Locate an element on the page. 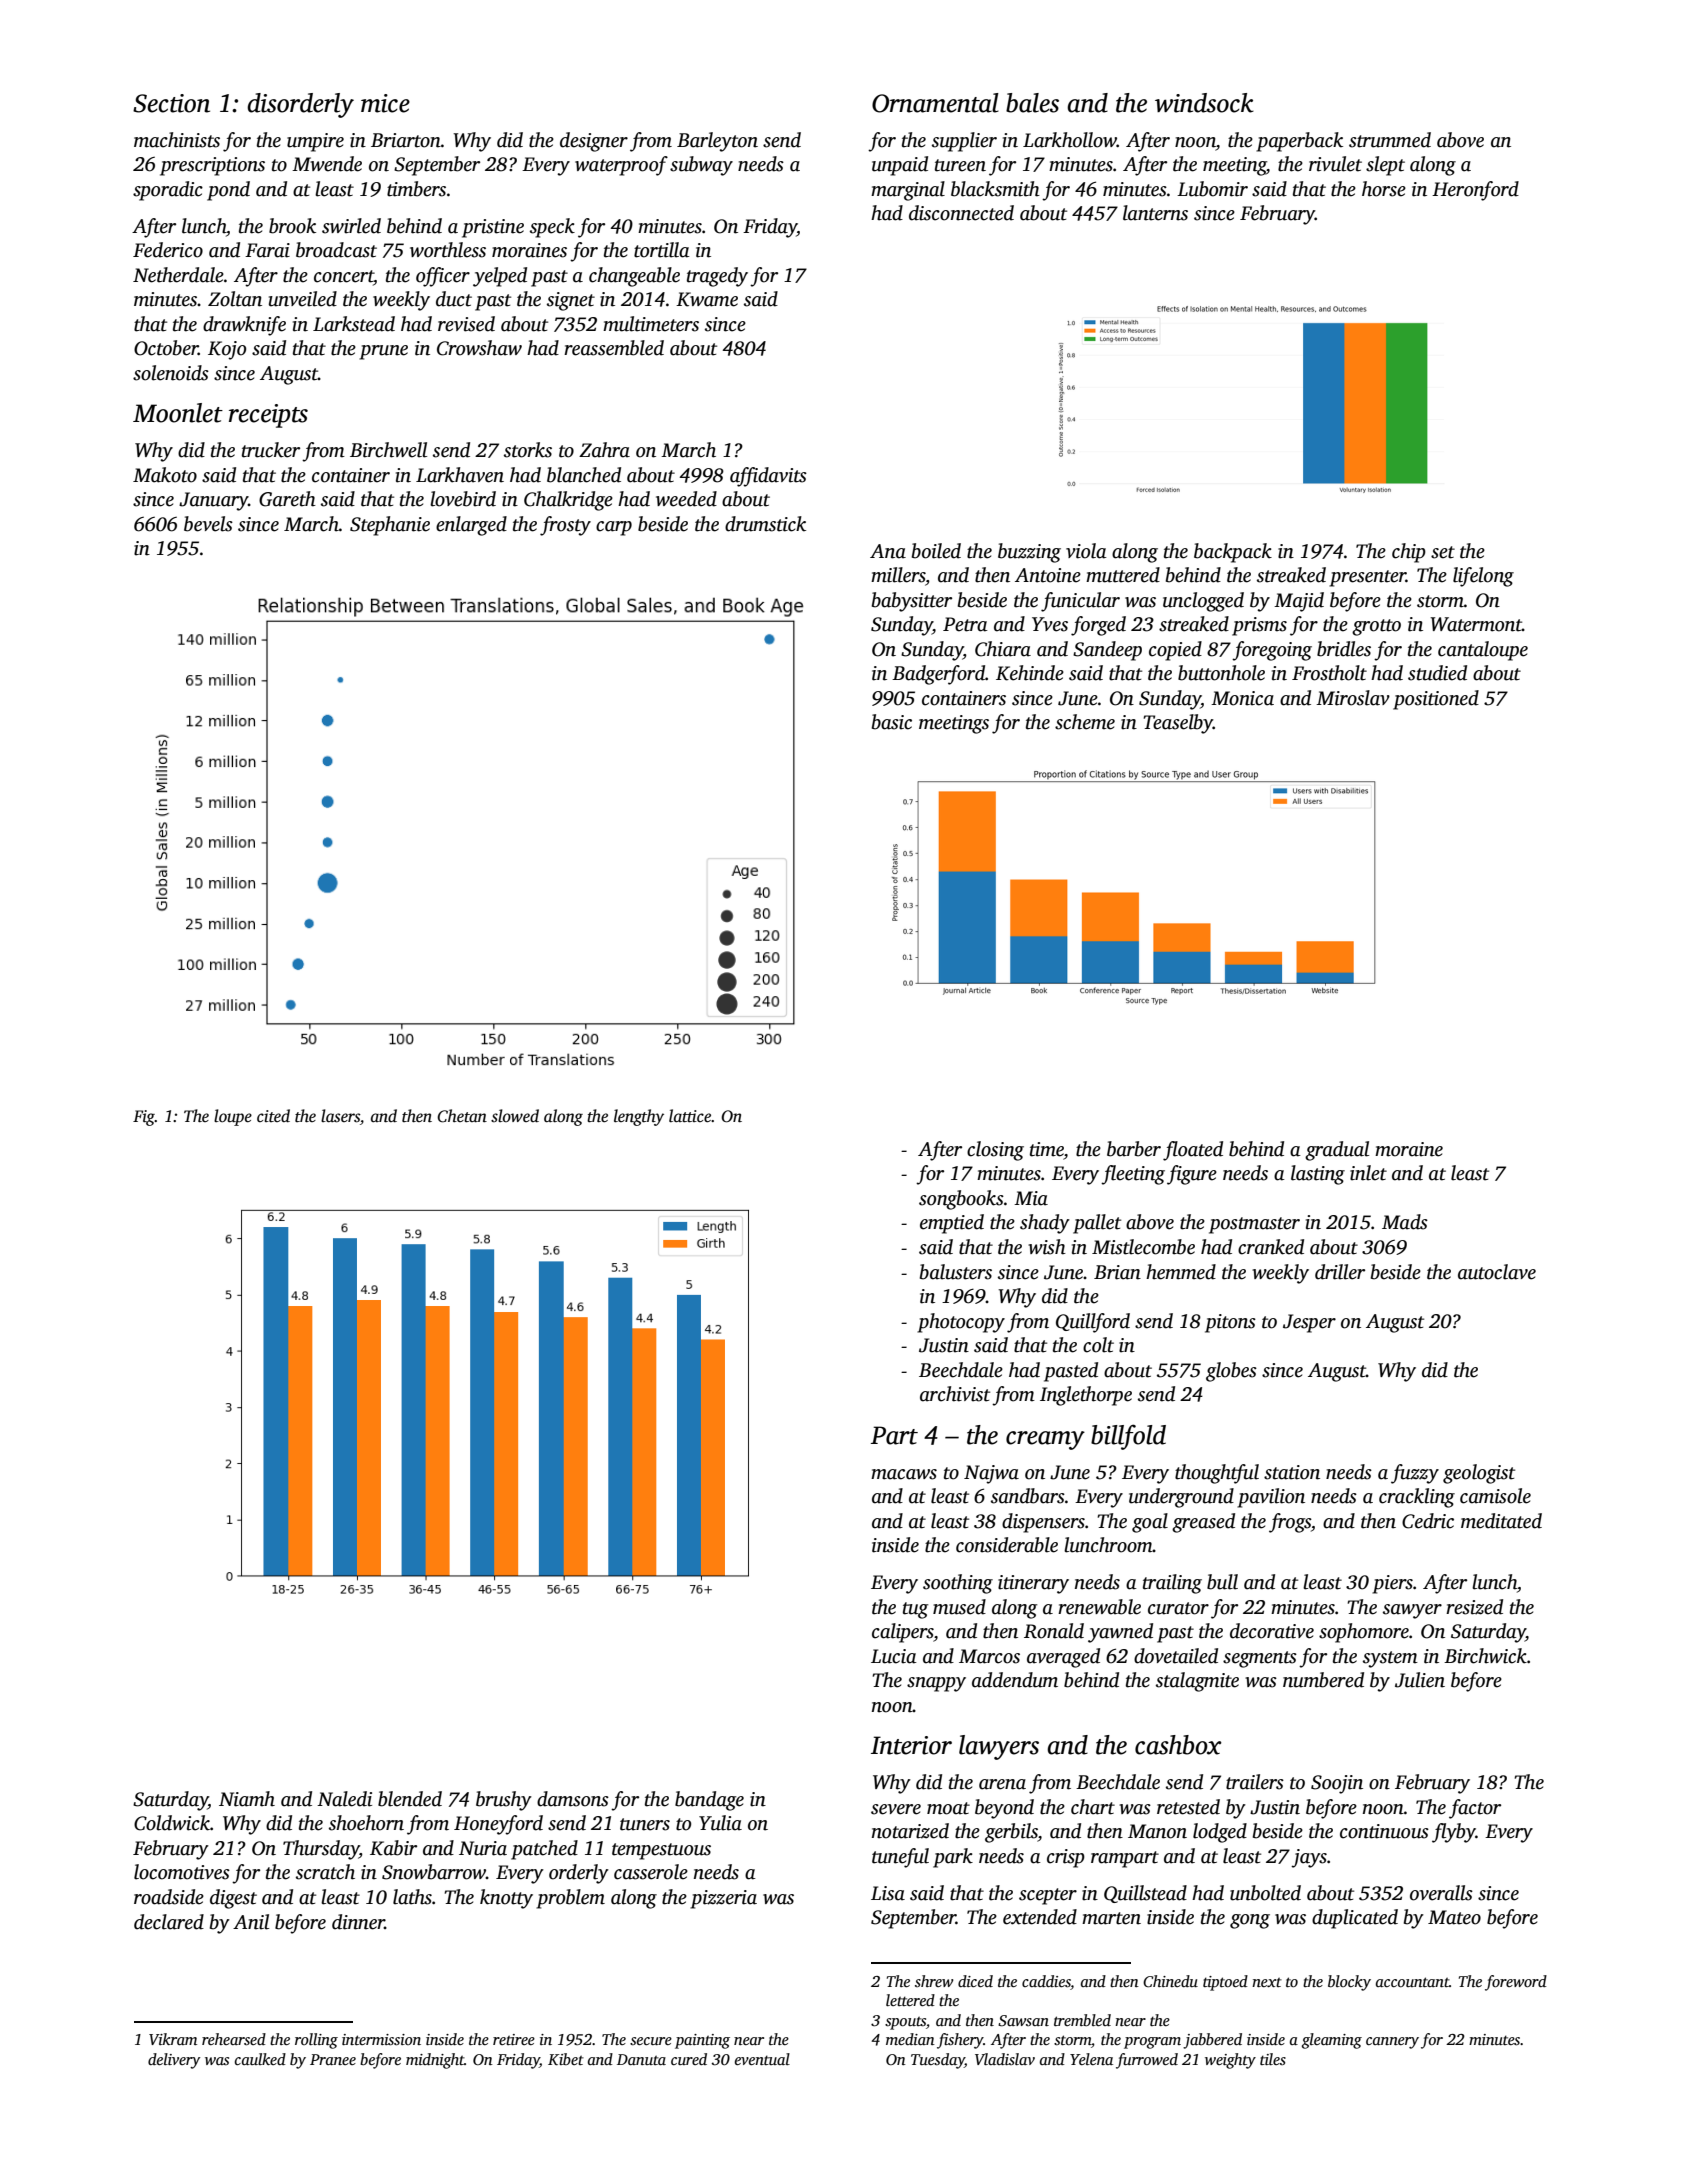  Vikram is located at coordinates (173, 2039).
